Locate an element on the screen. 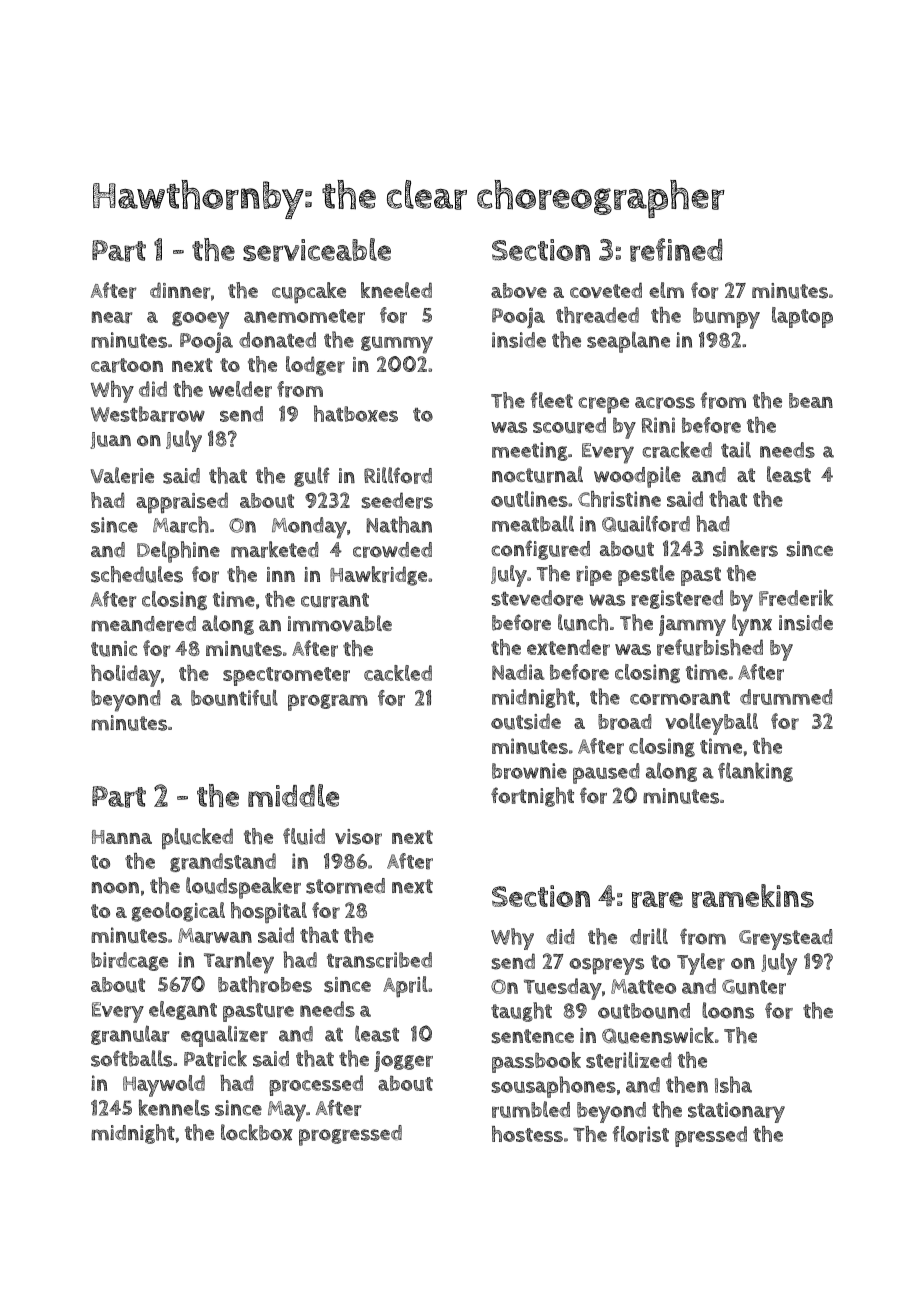 This screenshot has height=1311, width=924. meandered is located at coordinates (143, 624).
